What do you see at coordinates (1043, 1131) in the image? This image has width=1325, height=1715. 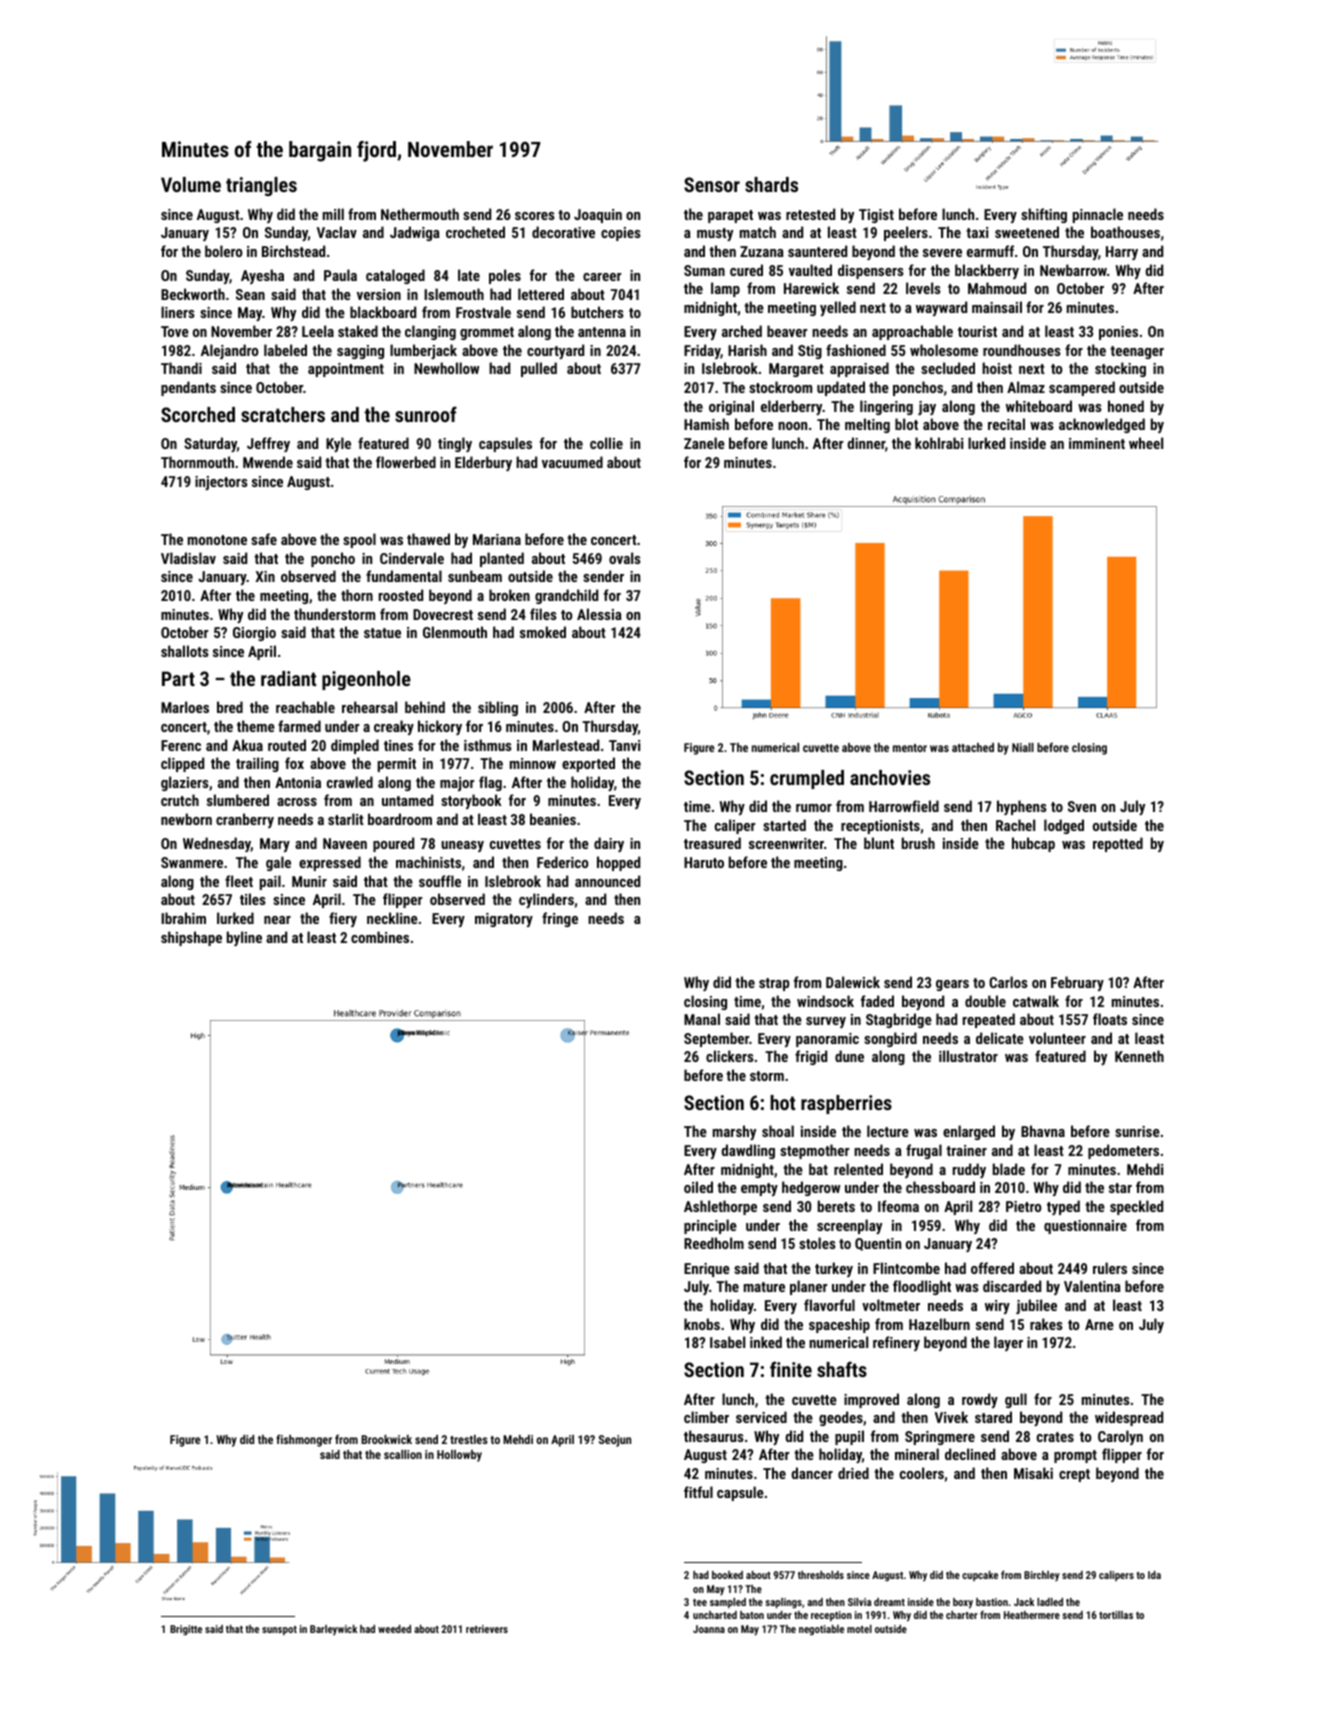 I see `Bhavna` at bounding box center [1043, 1131].
